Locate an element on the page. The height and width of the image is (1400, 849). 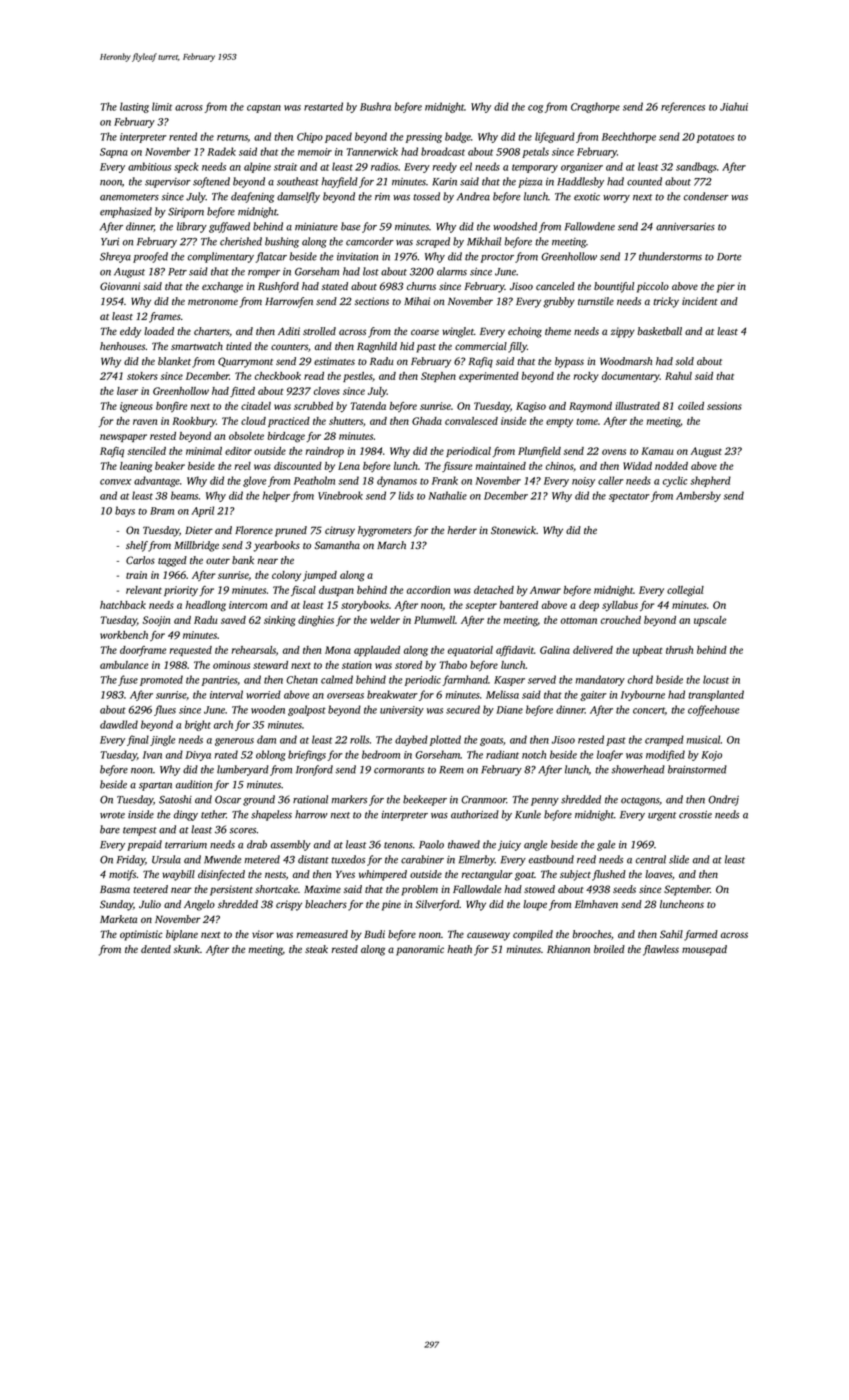
crouched is located at coordinates (621, 620).
